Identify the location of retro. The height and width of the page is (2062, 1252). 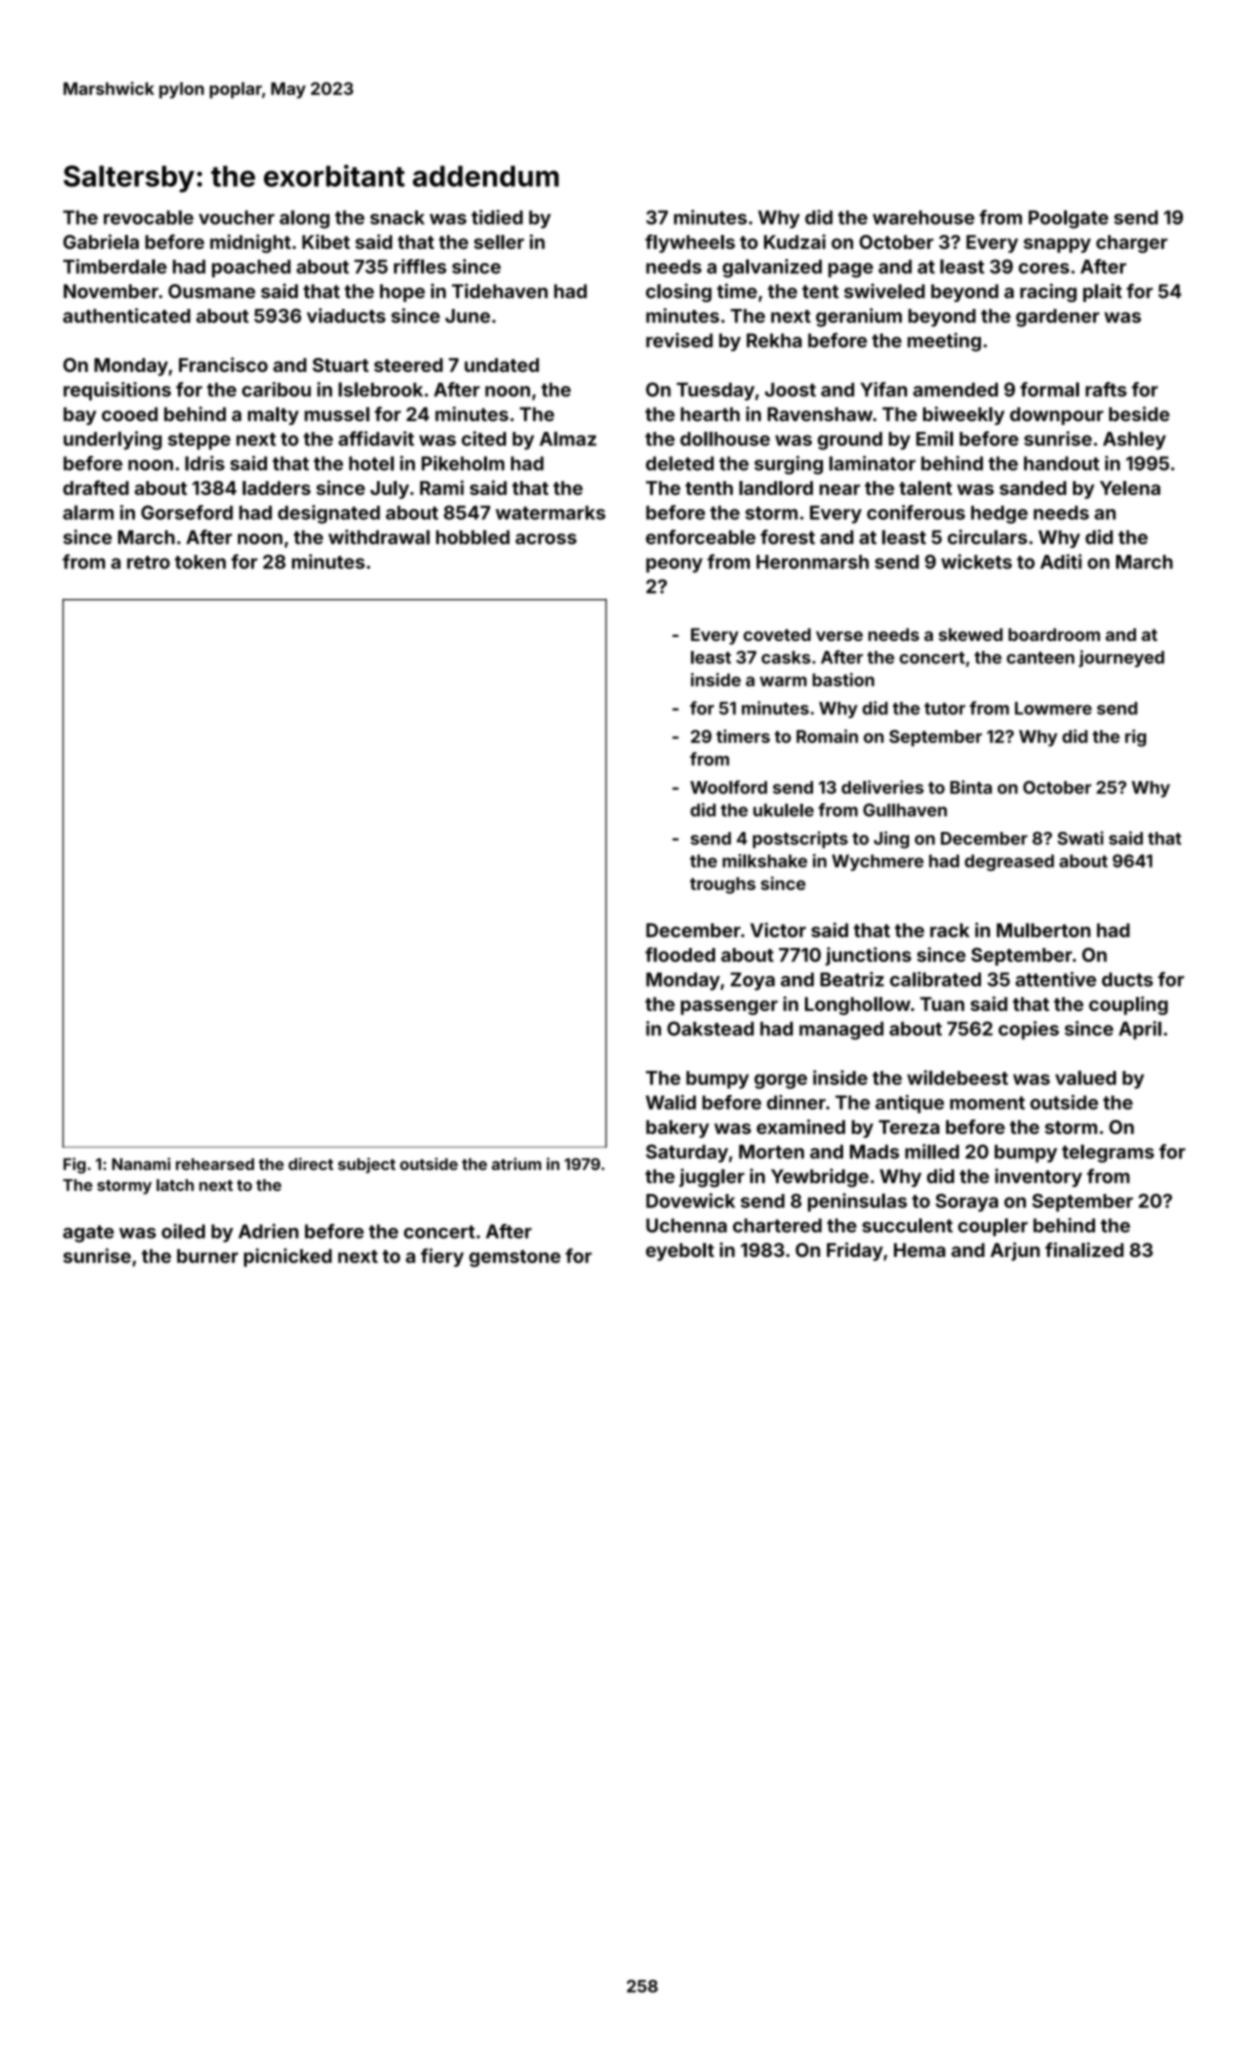
(148, 562).
